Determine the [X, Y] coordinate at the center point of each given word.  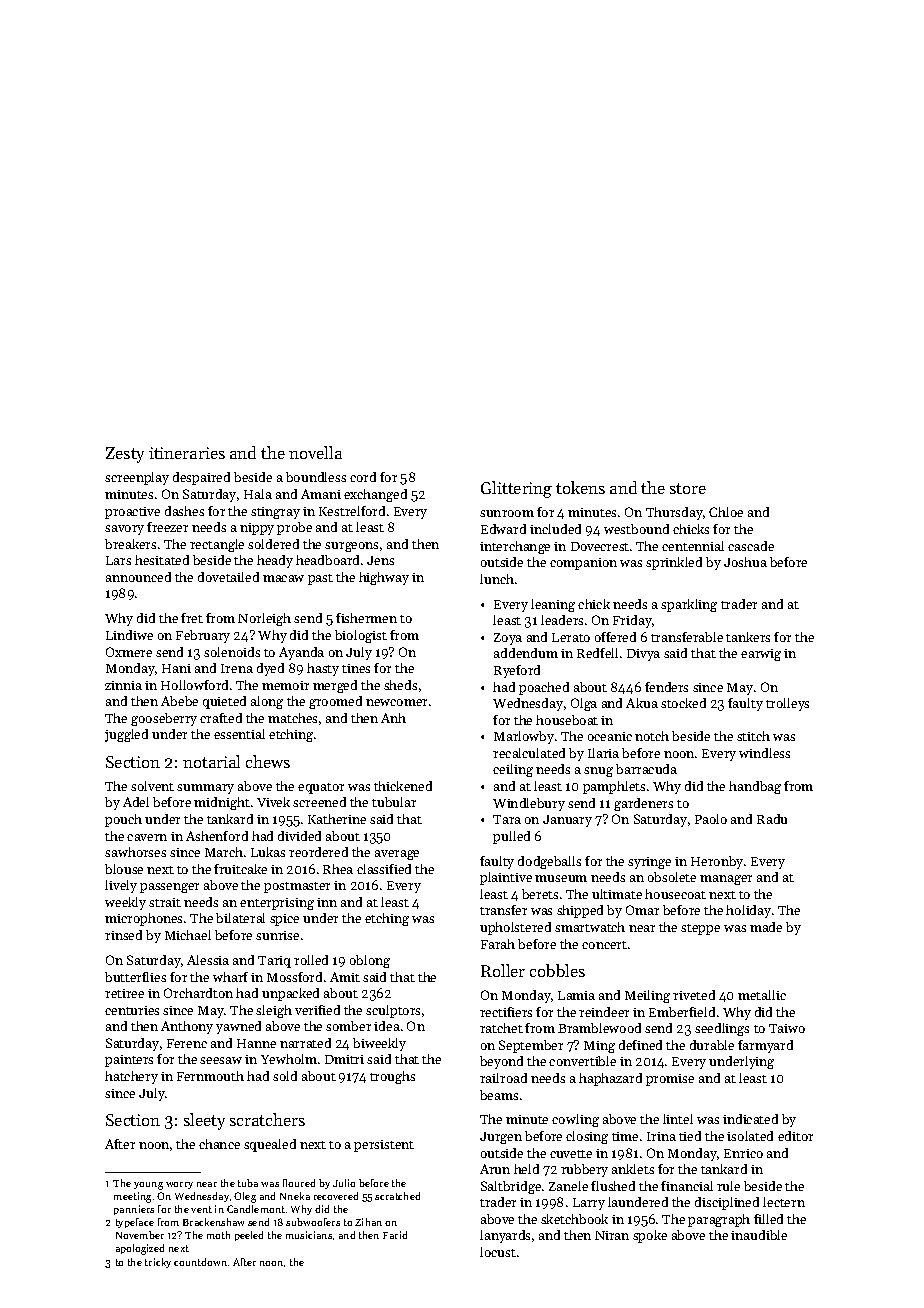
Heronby [717, 862]
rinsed [123, 935]
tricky [158, 1263]
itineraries [187, 453]
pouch [123, 820]
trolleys [787, 704]
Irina [661, 1136]
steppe [700, 929]
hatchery [131, 1077]
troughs [392, 1077]
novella [315, 452]
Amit [345, 977]
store [688, 488]
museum [561, 878]
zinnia [123, 685]
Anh [393, 718]
